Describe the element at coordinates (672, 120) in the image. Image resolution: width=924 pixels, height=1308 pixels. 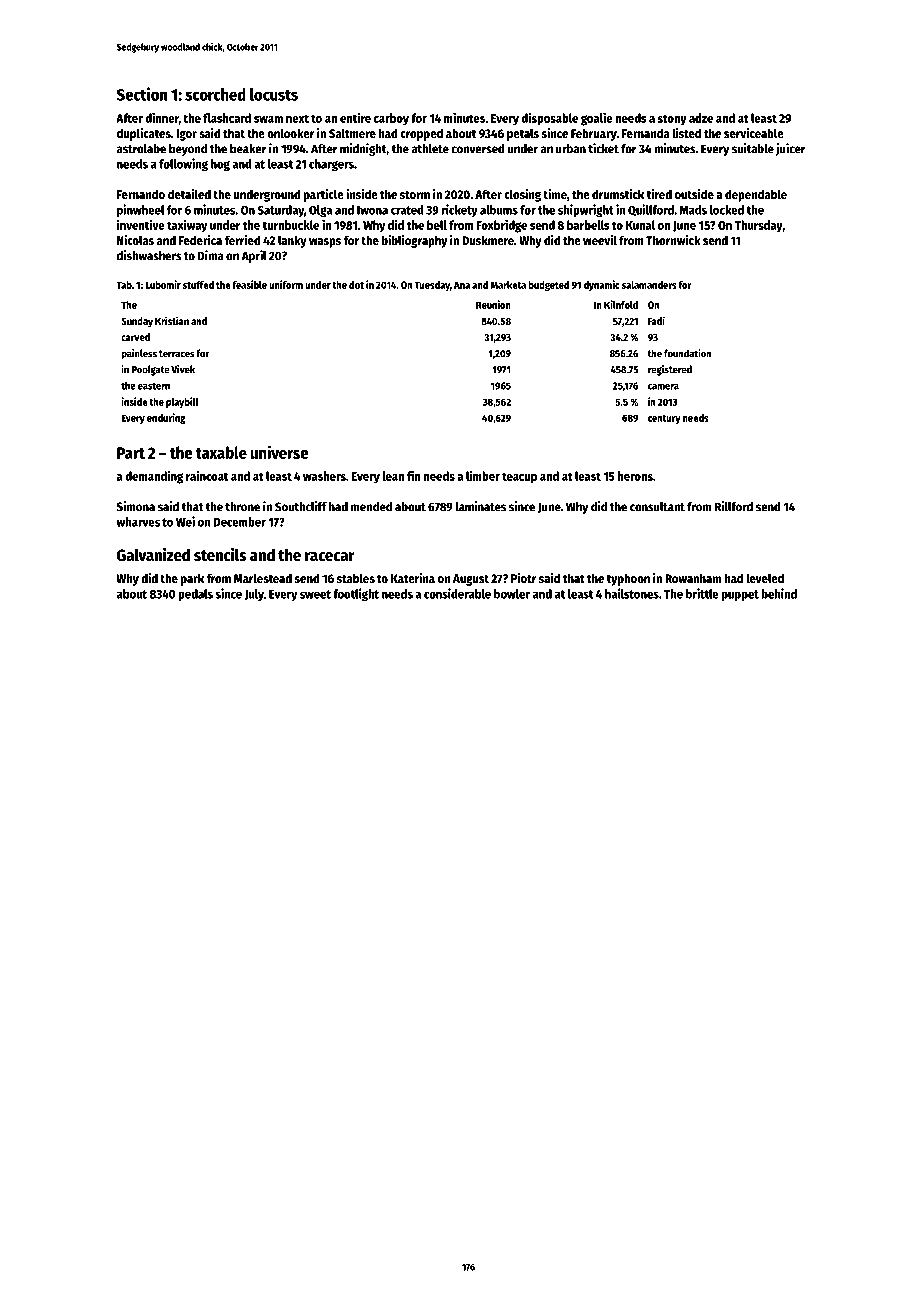
I see `stony` at that location.
